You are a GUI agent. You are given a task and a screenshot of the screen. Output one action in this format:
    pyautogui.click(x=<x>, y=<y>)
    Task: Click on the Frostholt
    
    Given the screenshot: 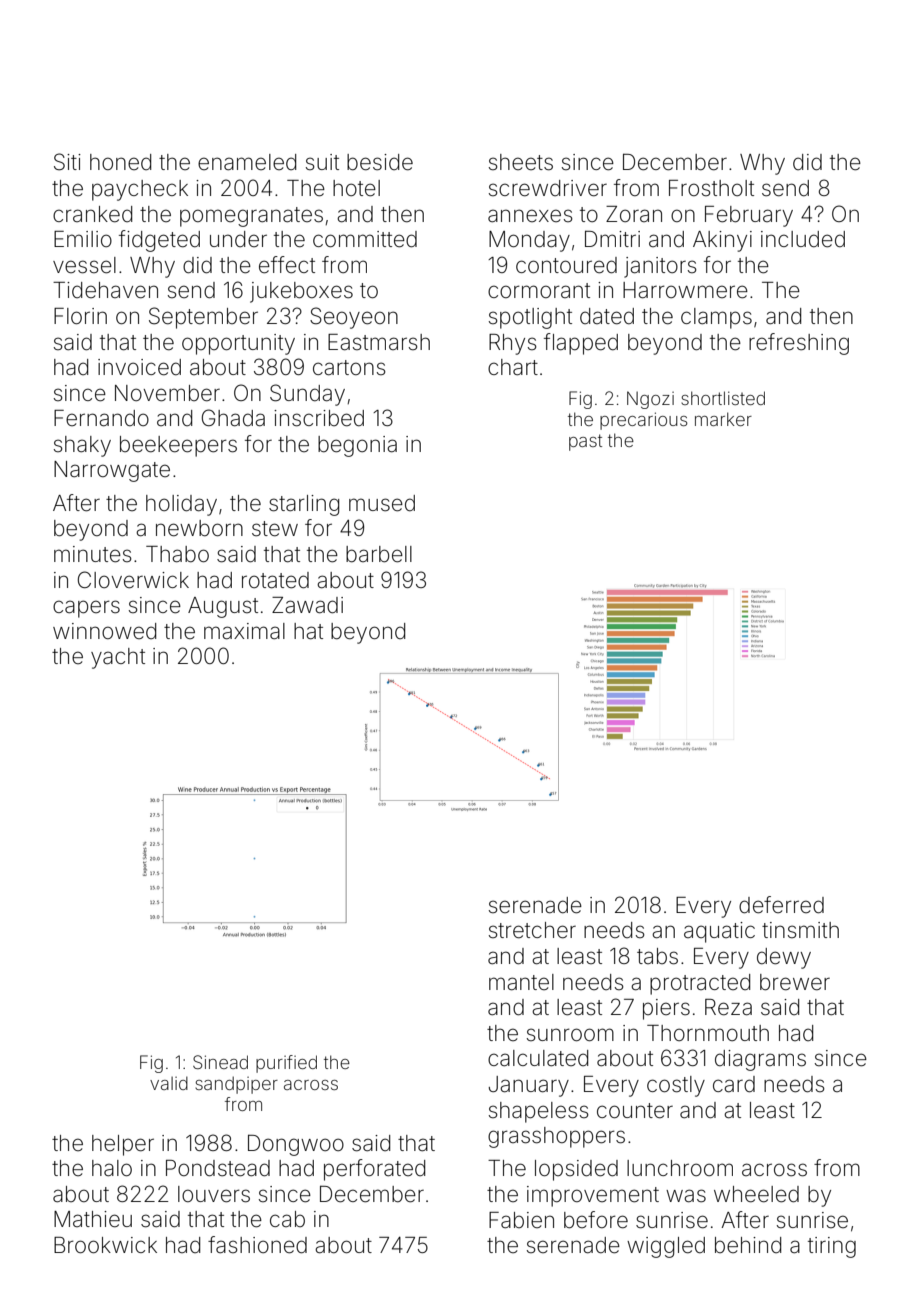 What is the action you would take?
    pyautogui.click(x=711, y=188)
